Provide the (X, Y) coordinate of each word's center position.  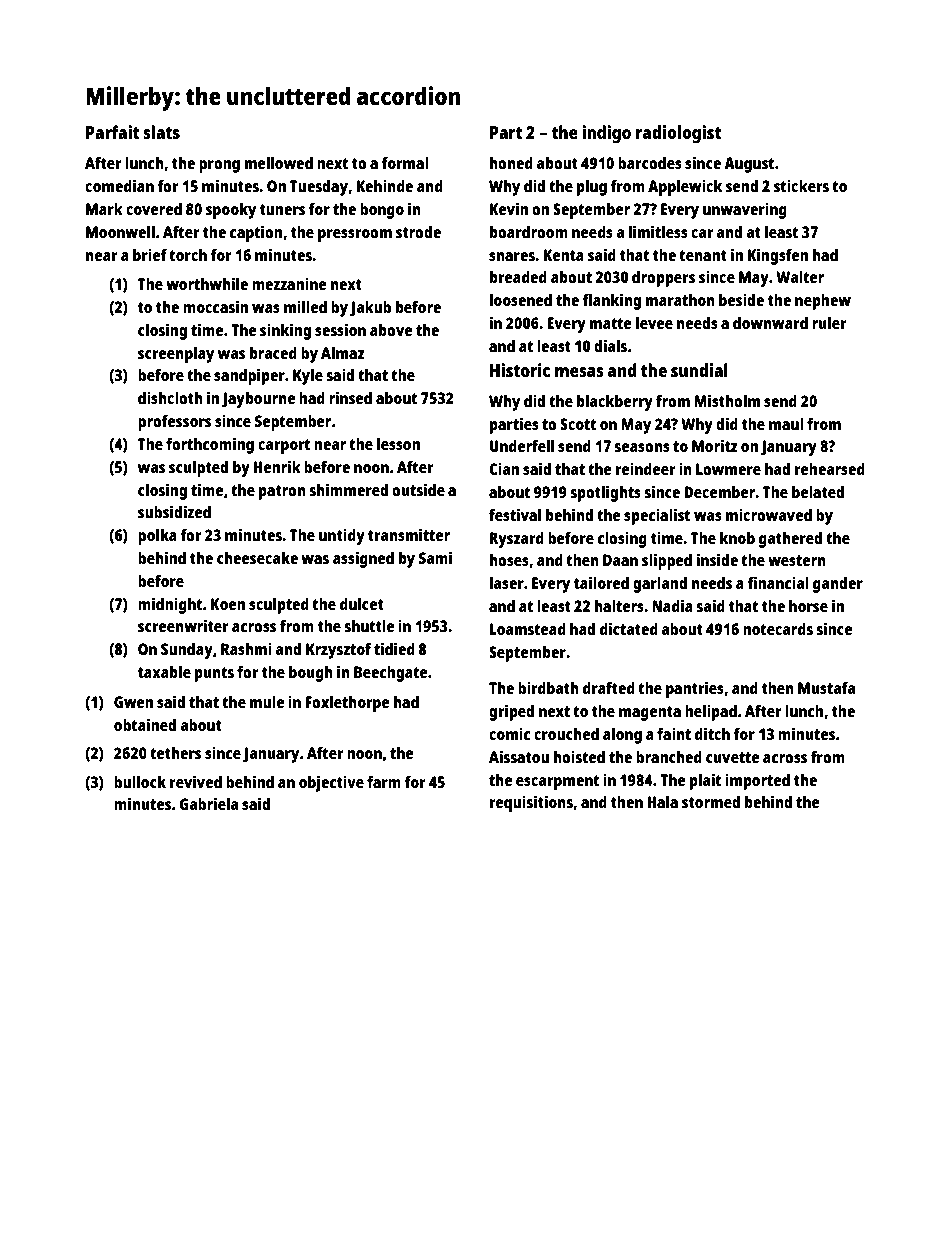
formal (405, 163)
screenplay (176, 354)
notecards (778, 629)
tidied (394, 648)
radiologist (679, 134)
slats (161, 132)
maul (786, 424)
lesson (398, 443)
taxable (164, 671)
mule (267, 702)
